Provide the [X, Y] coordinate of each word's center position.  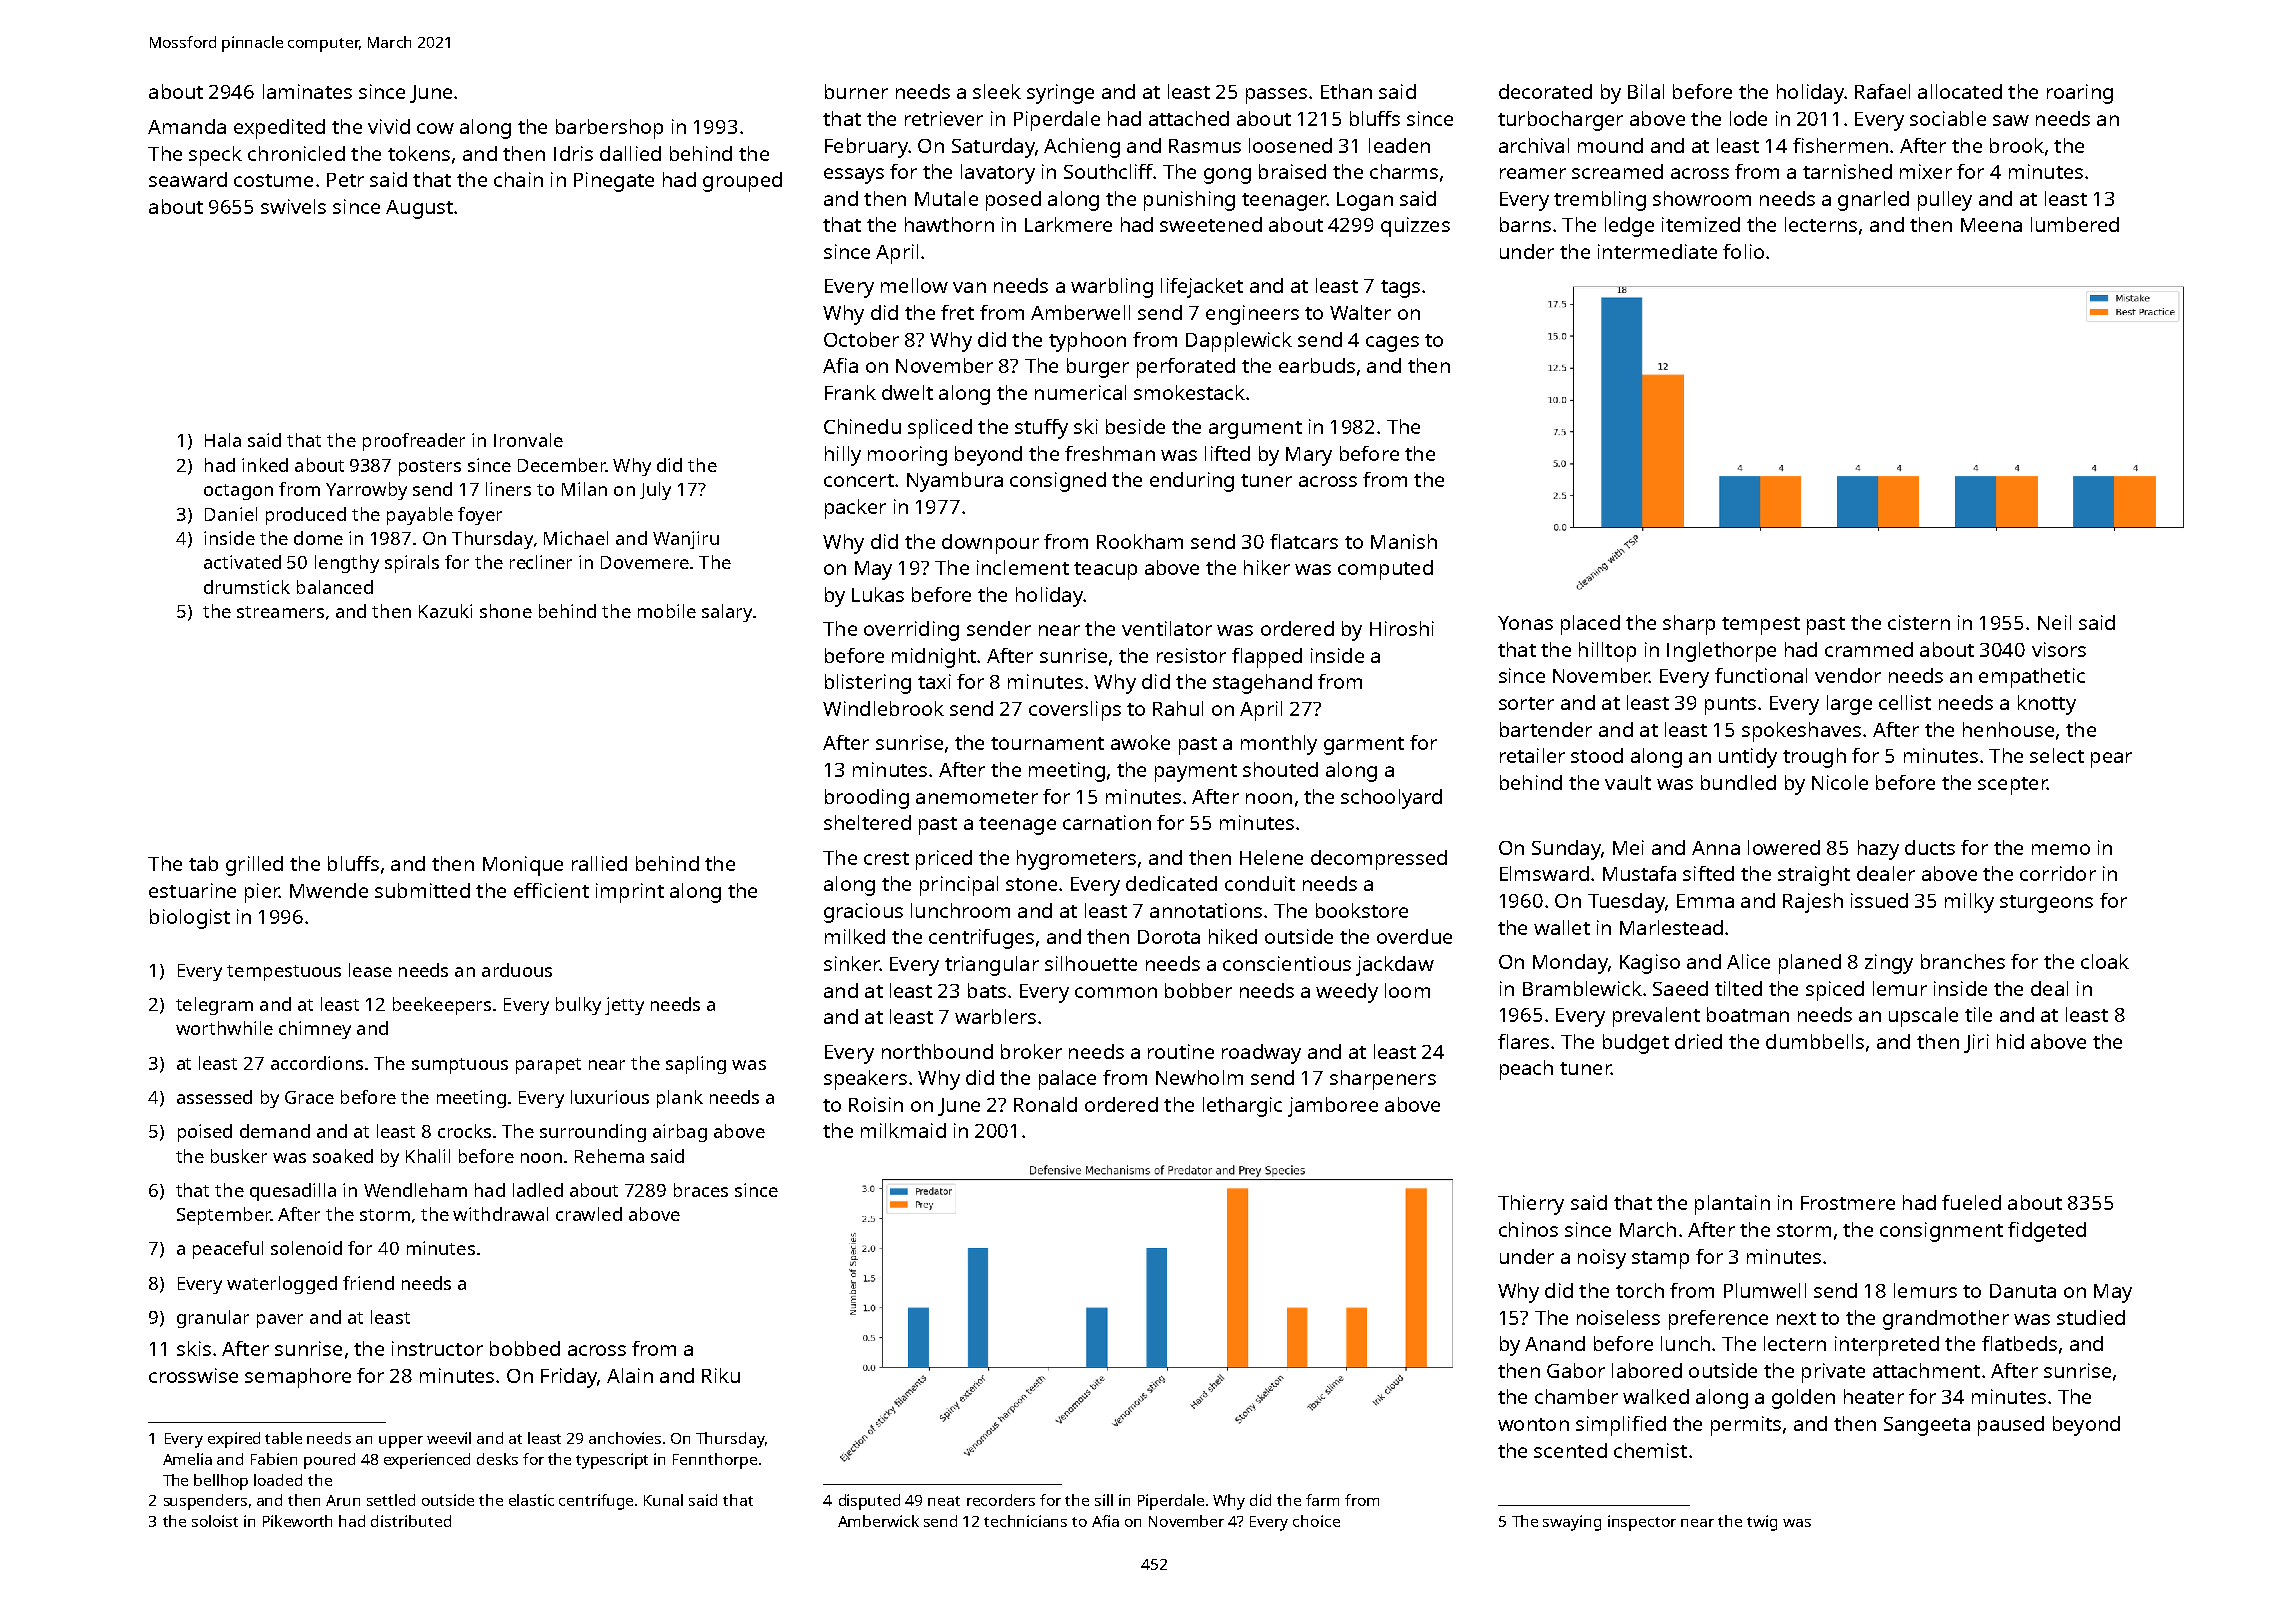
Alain [630, 1375]
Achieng [1082, 148]
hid [2010, 1041]
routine [1181, 1051]
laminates [307, 91]
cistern [1919, 622]
